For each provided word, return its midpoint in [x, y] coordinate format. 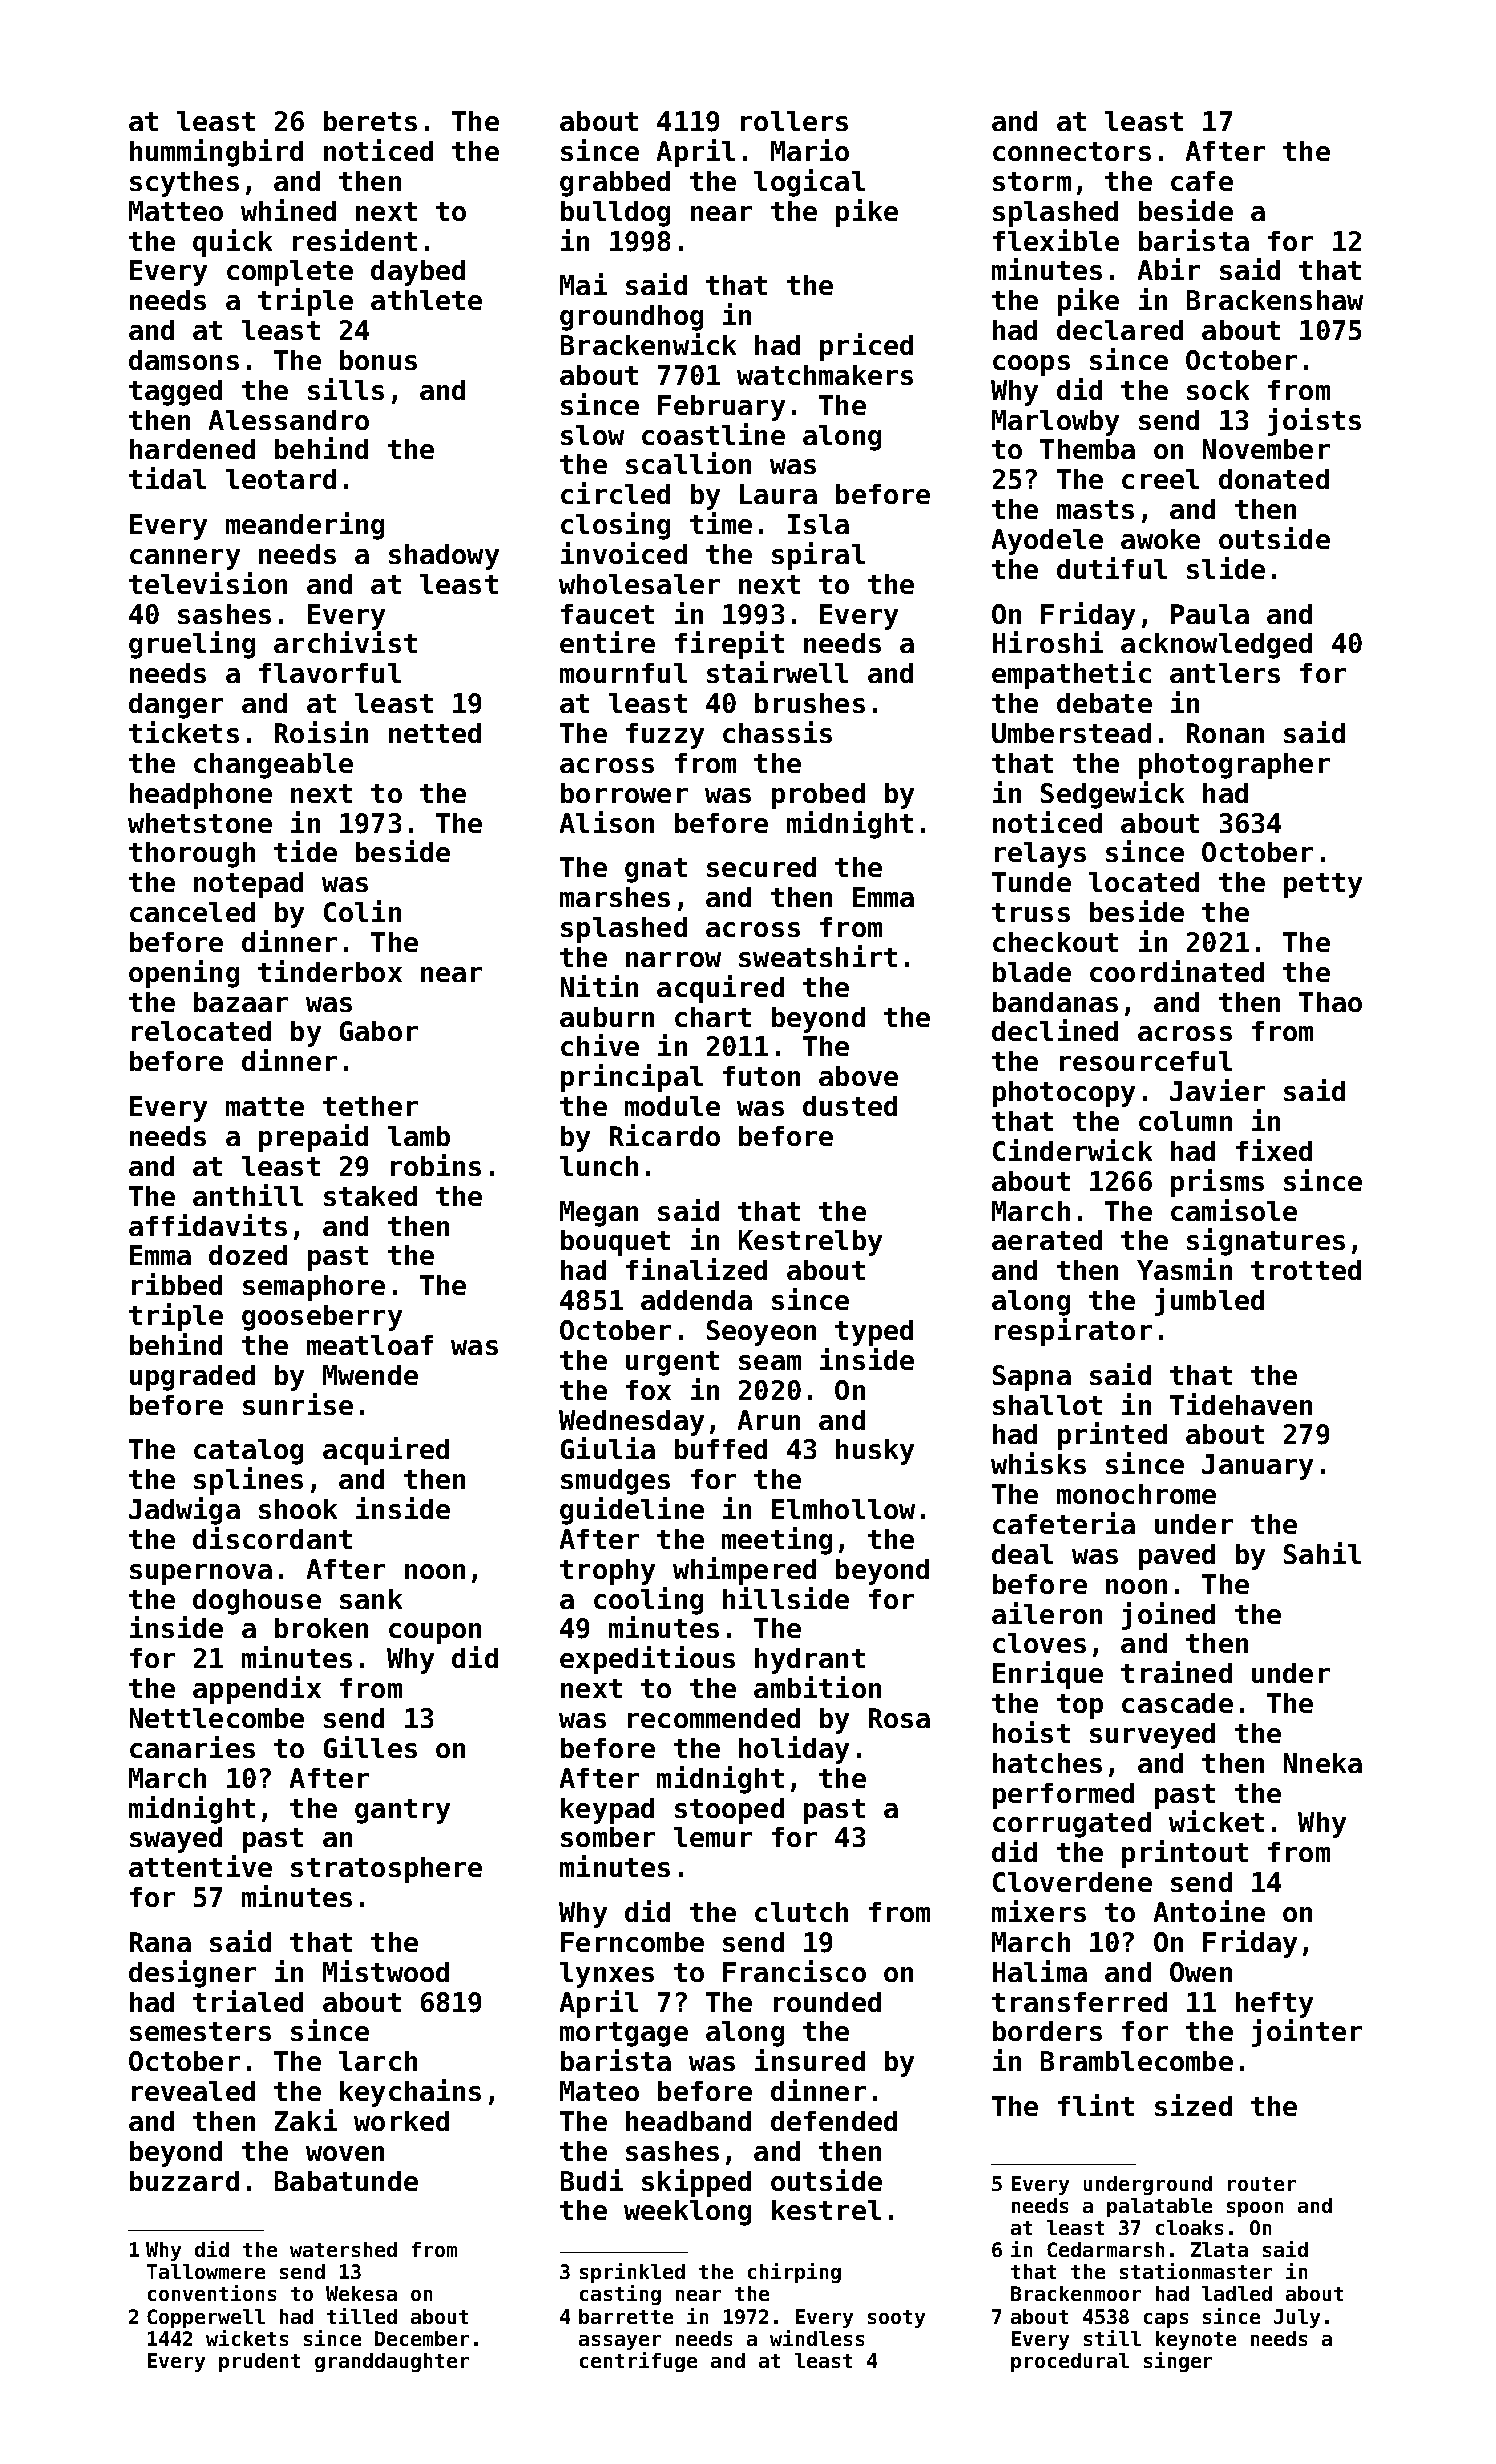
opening [184, 974]
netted [435, 733]
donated [1274, 479]
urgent [672, 1363]
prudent [259, 2362]
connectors [1072, 151]
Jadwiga [184, 1511]
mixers [1039, 1911]
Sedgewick [1112, 795]
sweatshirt [818, 956]
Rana [160, 1942]
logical [809, 183]
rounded [827, 2002]
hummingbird [216, 153]
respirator [1073, 1332]
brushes [810, 703]
